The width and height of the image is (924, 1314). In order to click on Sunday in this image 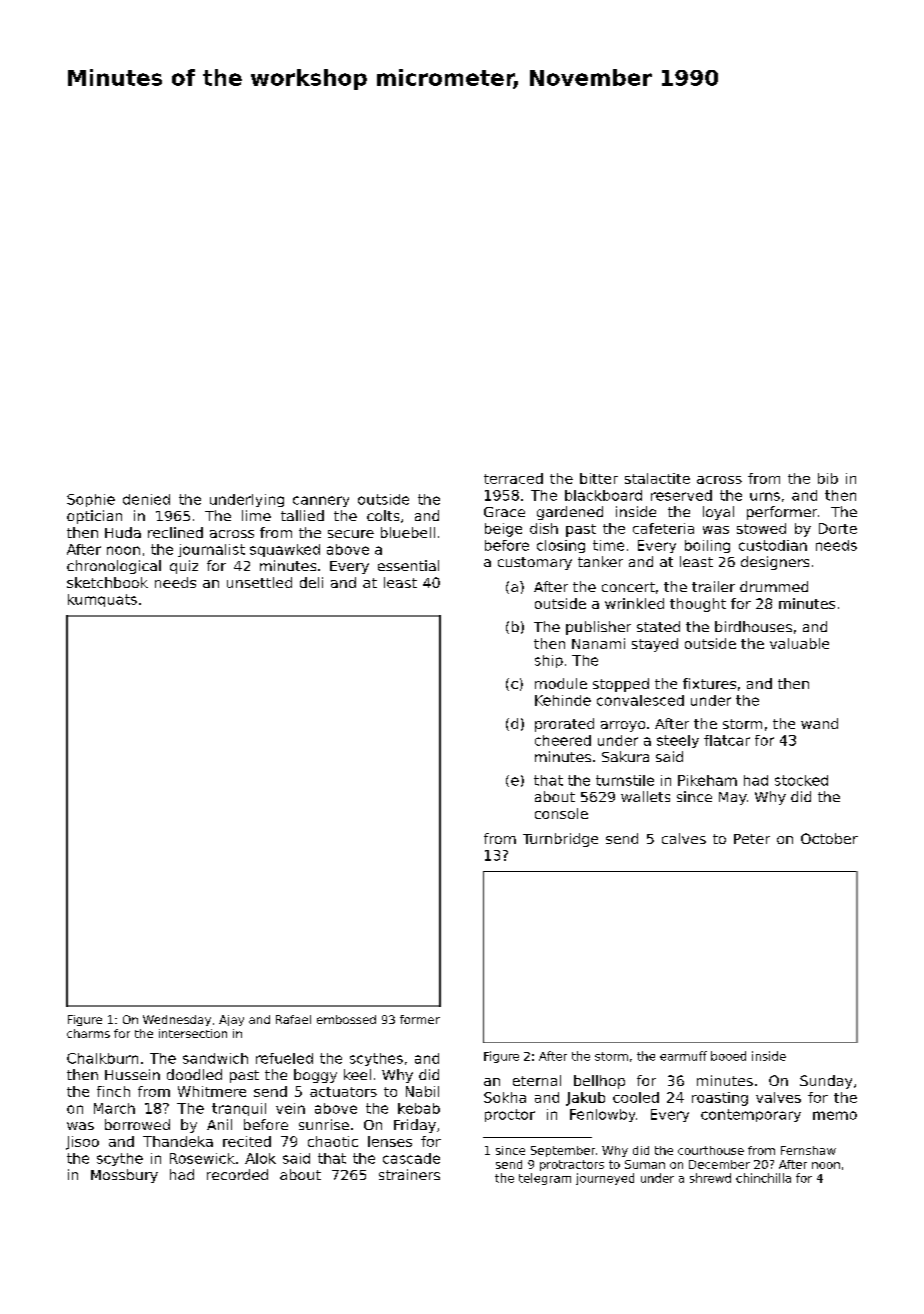, I will do `click(826, 1082)`.
